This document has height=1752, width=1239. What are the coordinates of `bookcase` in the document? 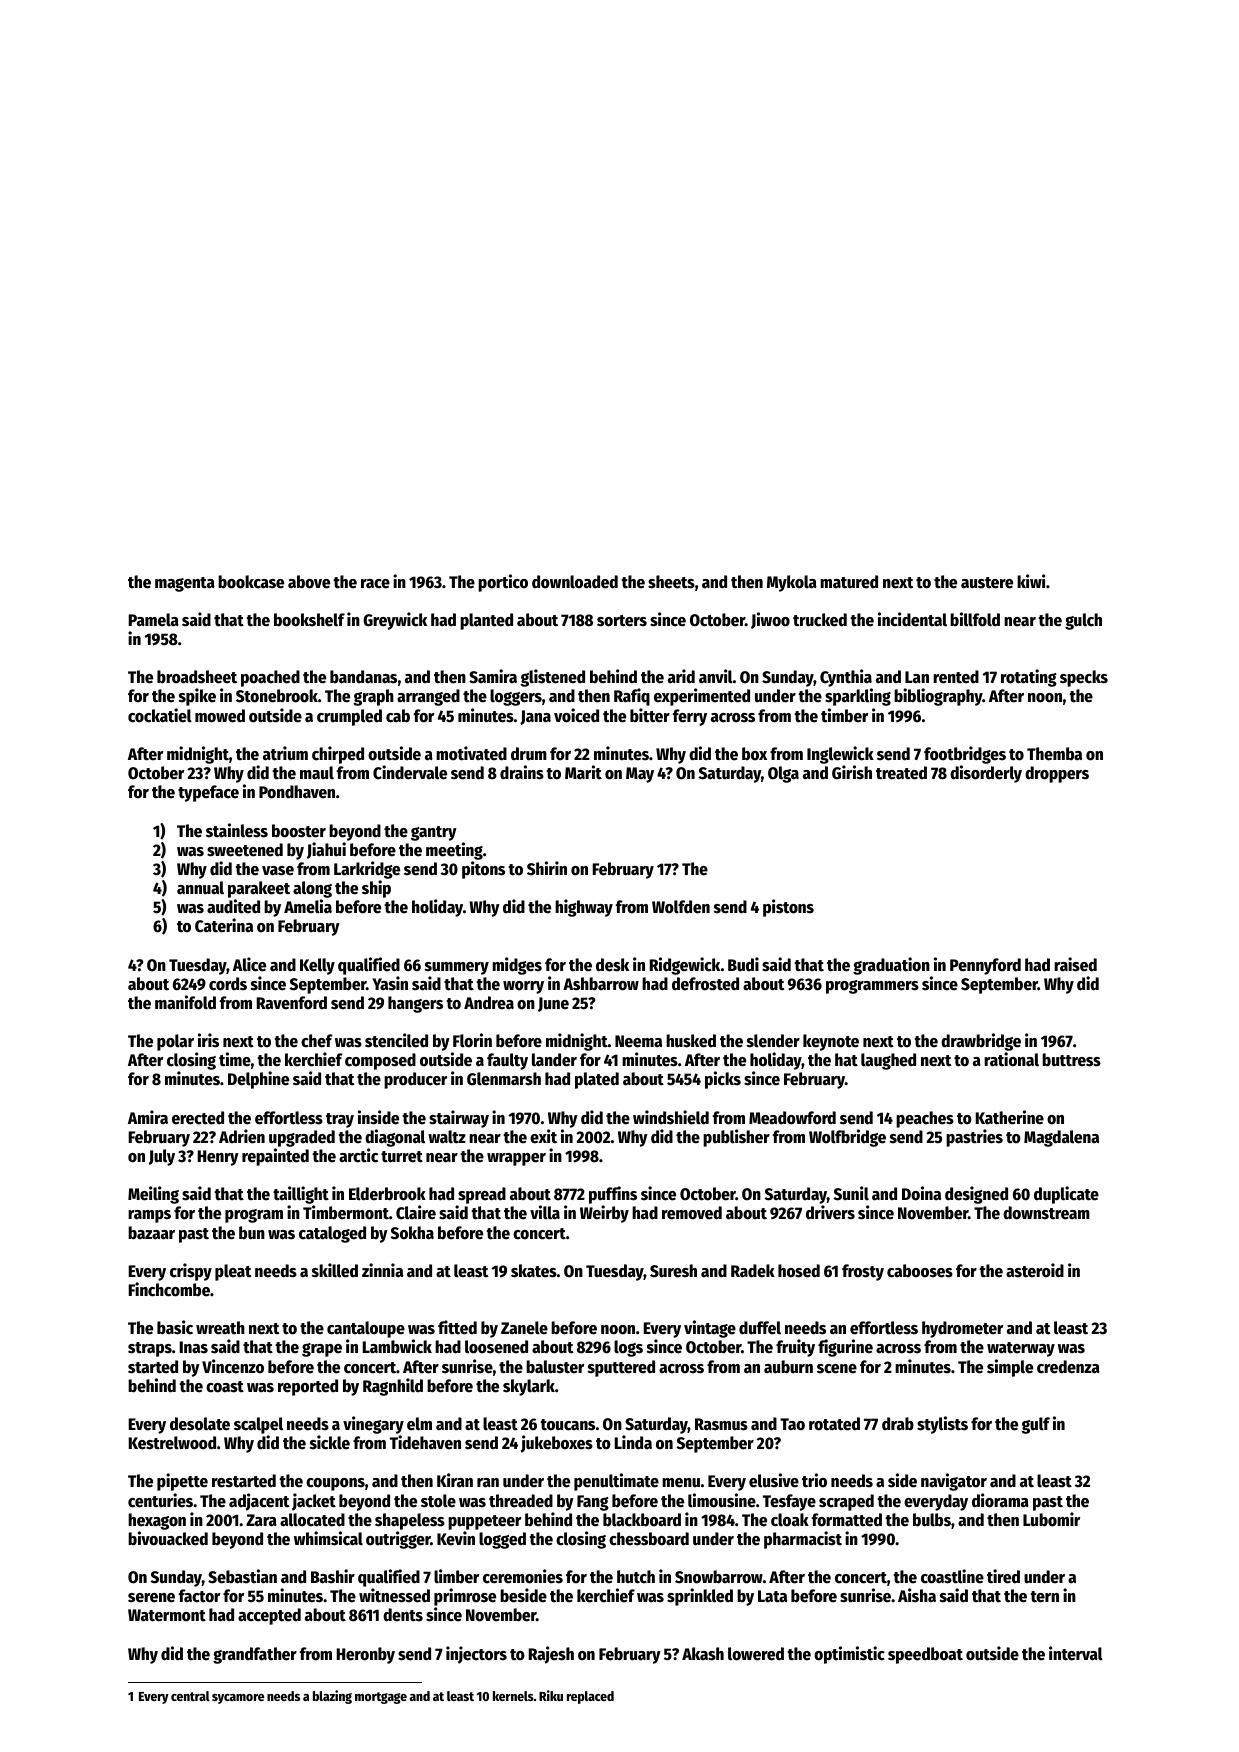 It's located at (251, 582).
